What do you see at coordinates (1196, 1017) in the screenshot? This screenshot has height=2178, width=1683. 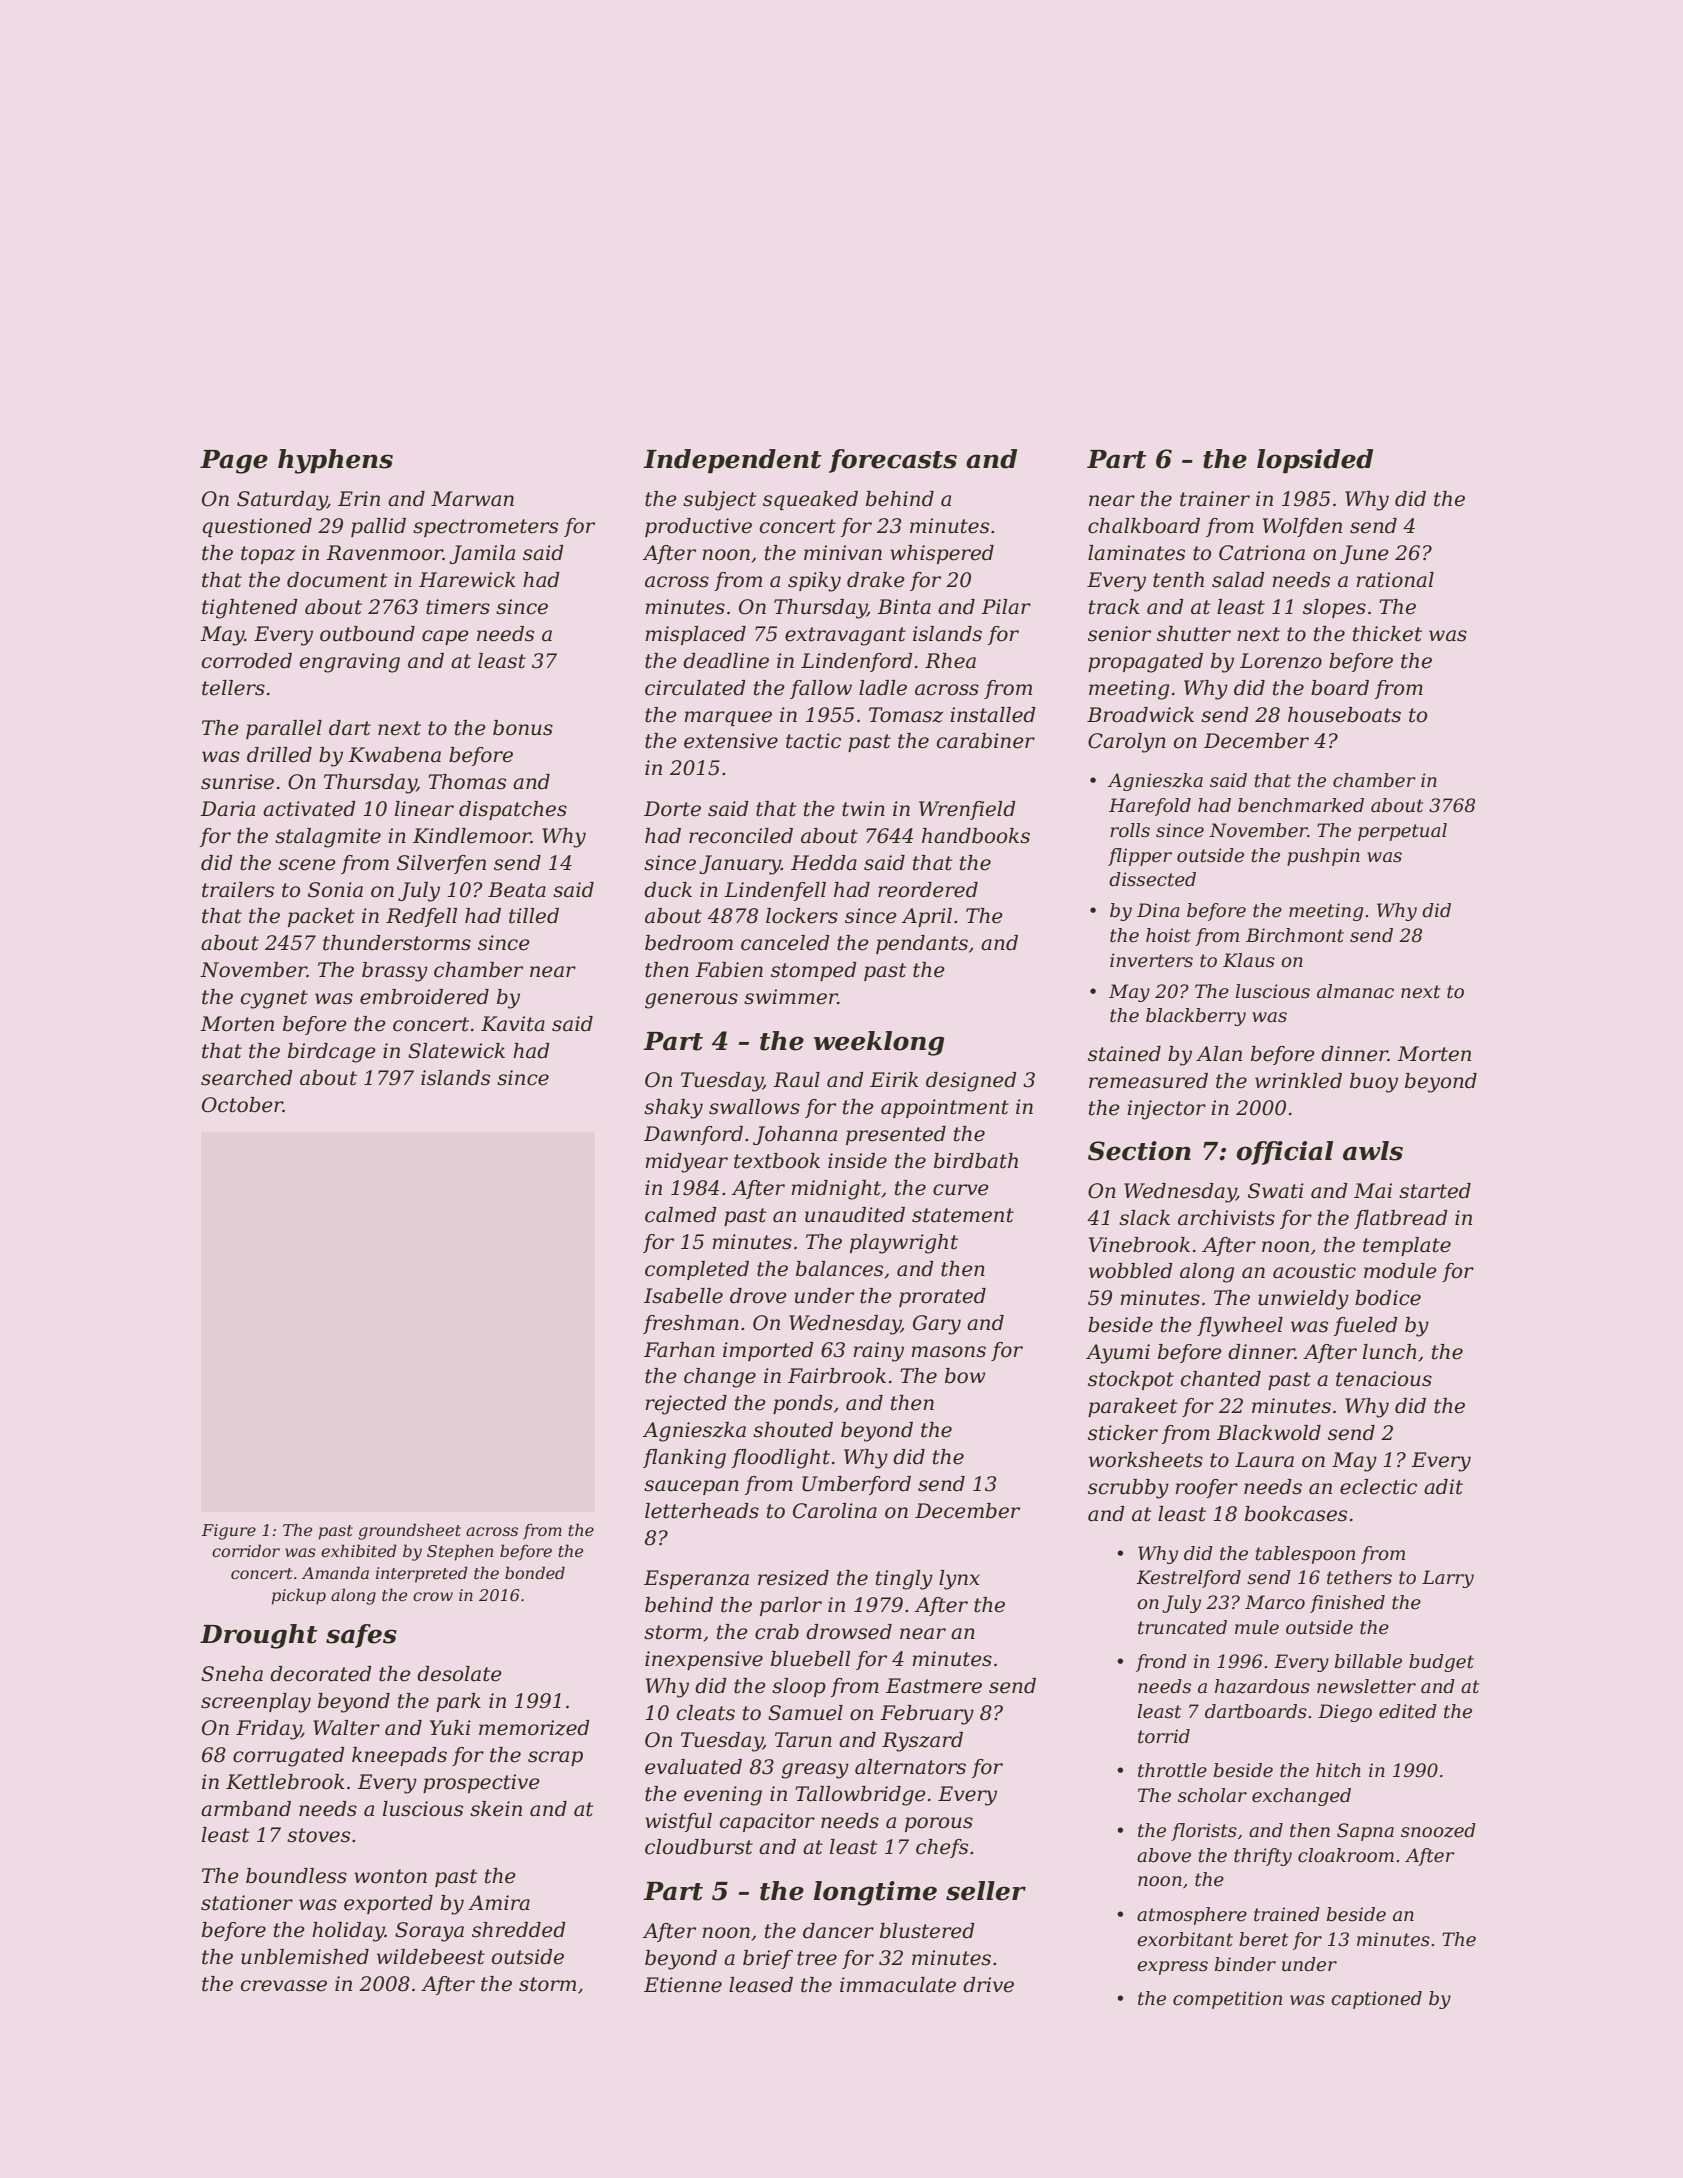 I see `blackberry` at bounding box center [1196, 1017].
